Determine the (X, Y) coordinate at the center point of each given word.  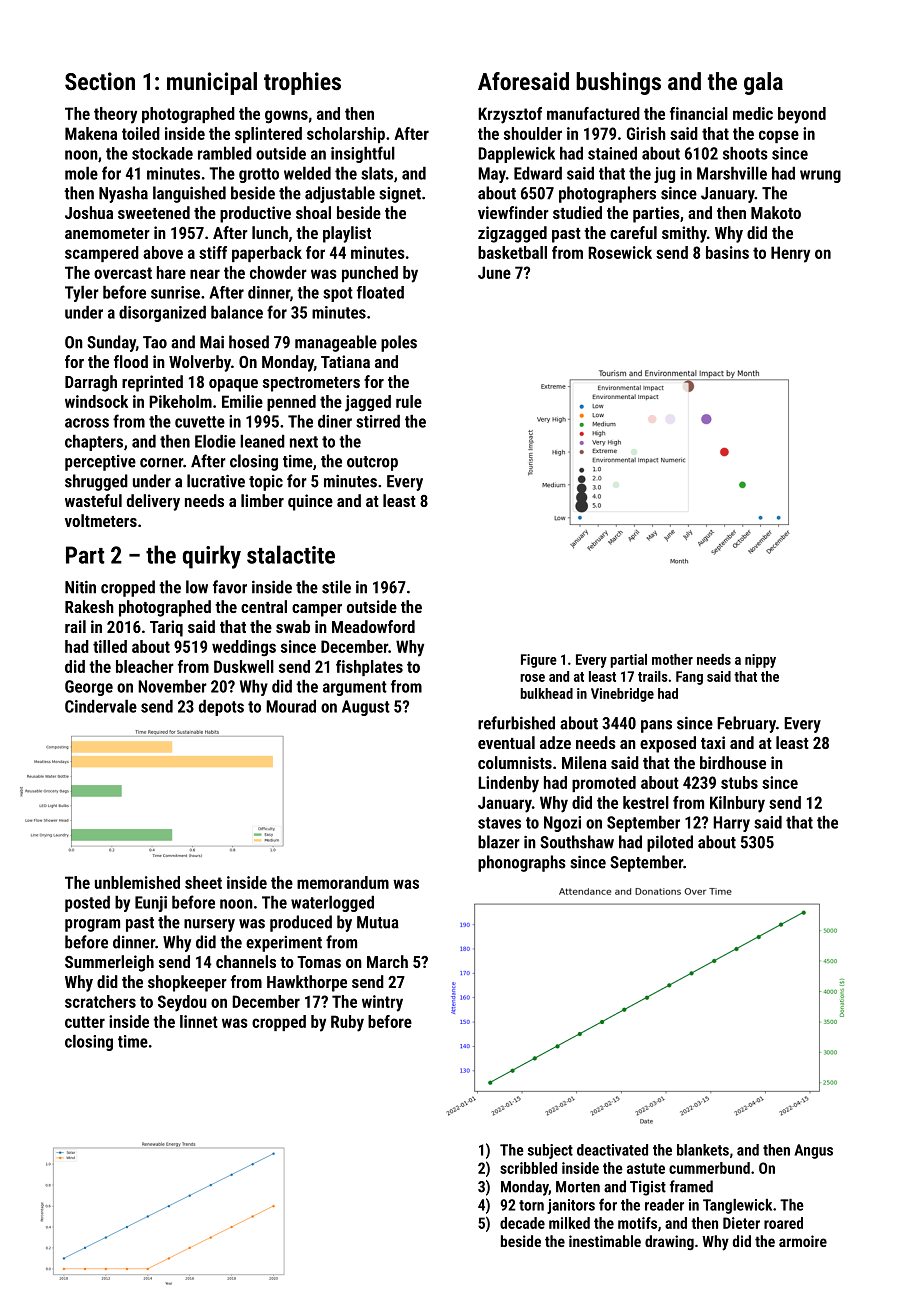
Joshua (89, 212)
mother (672, 659)
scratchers (100, 1001)
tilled (110, 646)
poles (399, 343)
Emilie (242, 401)
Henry (790, 254)
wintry (382, 1003)
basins (727, 252)
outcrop (372, 463)
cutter (85, 1022)
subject (550, 1151)
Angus (813, 1151)
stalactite (291, 554)
